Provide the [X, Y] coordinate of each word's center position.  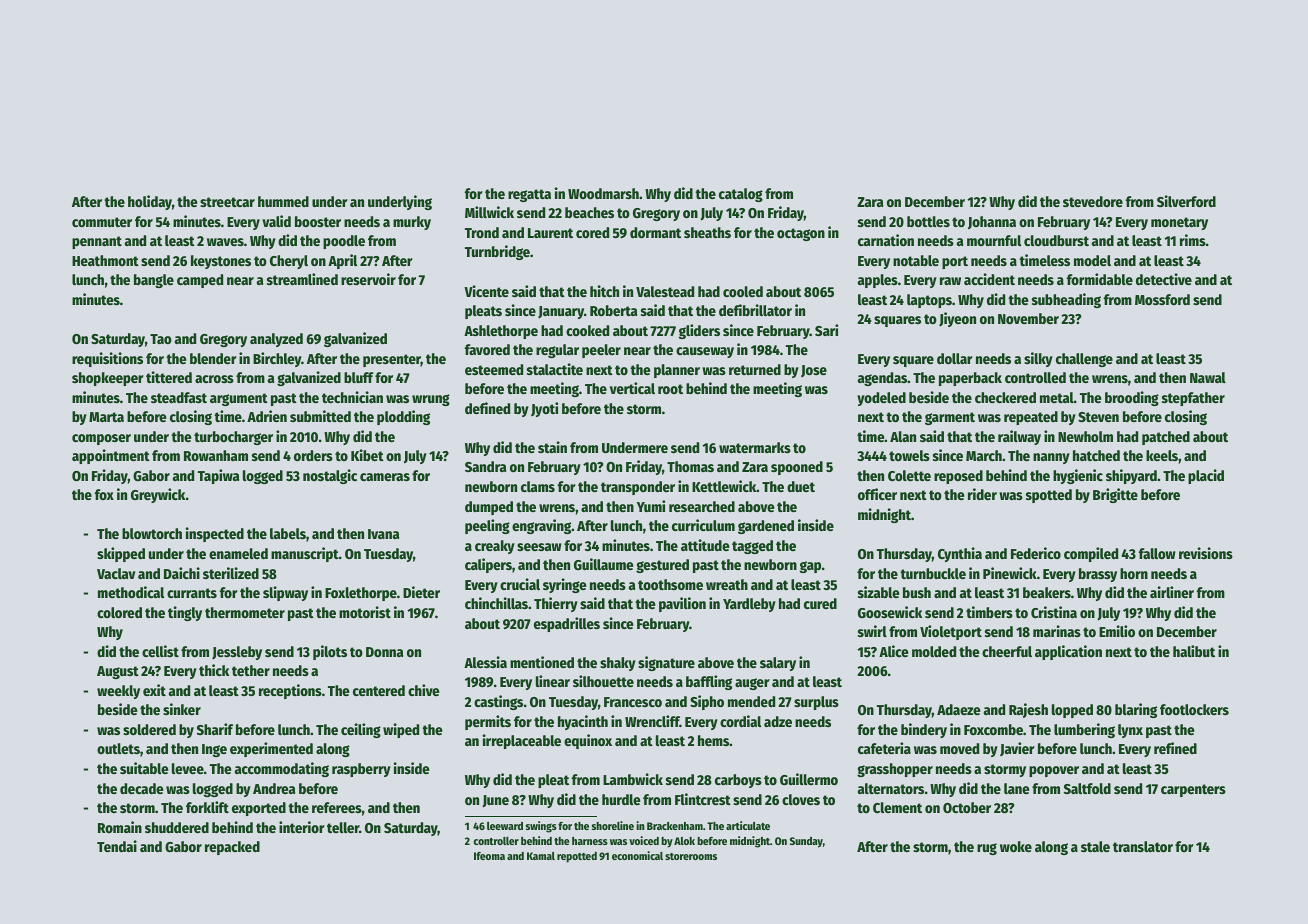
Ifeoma [489, 856]
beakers [1047, 592]
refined [1175, 748]
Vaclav [116, 573]
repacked [232, 848]
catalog [741, 195]
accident [989, 279]
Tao [161, 339]
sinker [182, 709]
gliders [699, 331]
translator [1143, 846]
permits [488, 722]
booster [318, 221]
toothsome [670, 584]
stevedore [1093, 201]
